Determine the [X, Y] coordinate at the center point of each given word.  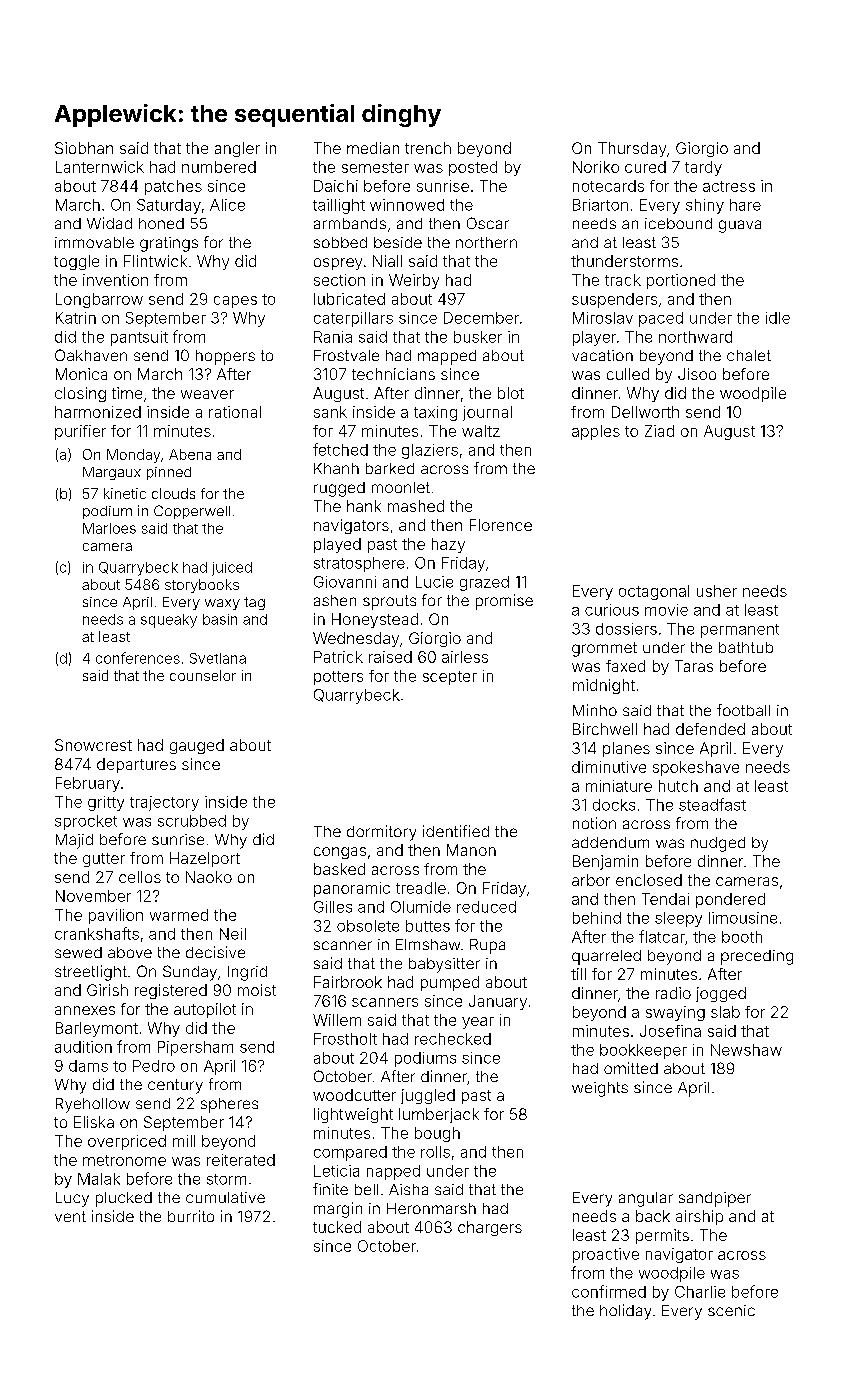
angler [237, 149]
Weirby [414, 281]
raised [390, 657]
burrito [191, 1216]
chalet [749, 355]
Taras [694, 666]
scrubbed [192, 821]
